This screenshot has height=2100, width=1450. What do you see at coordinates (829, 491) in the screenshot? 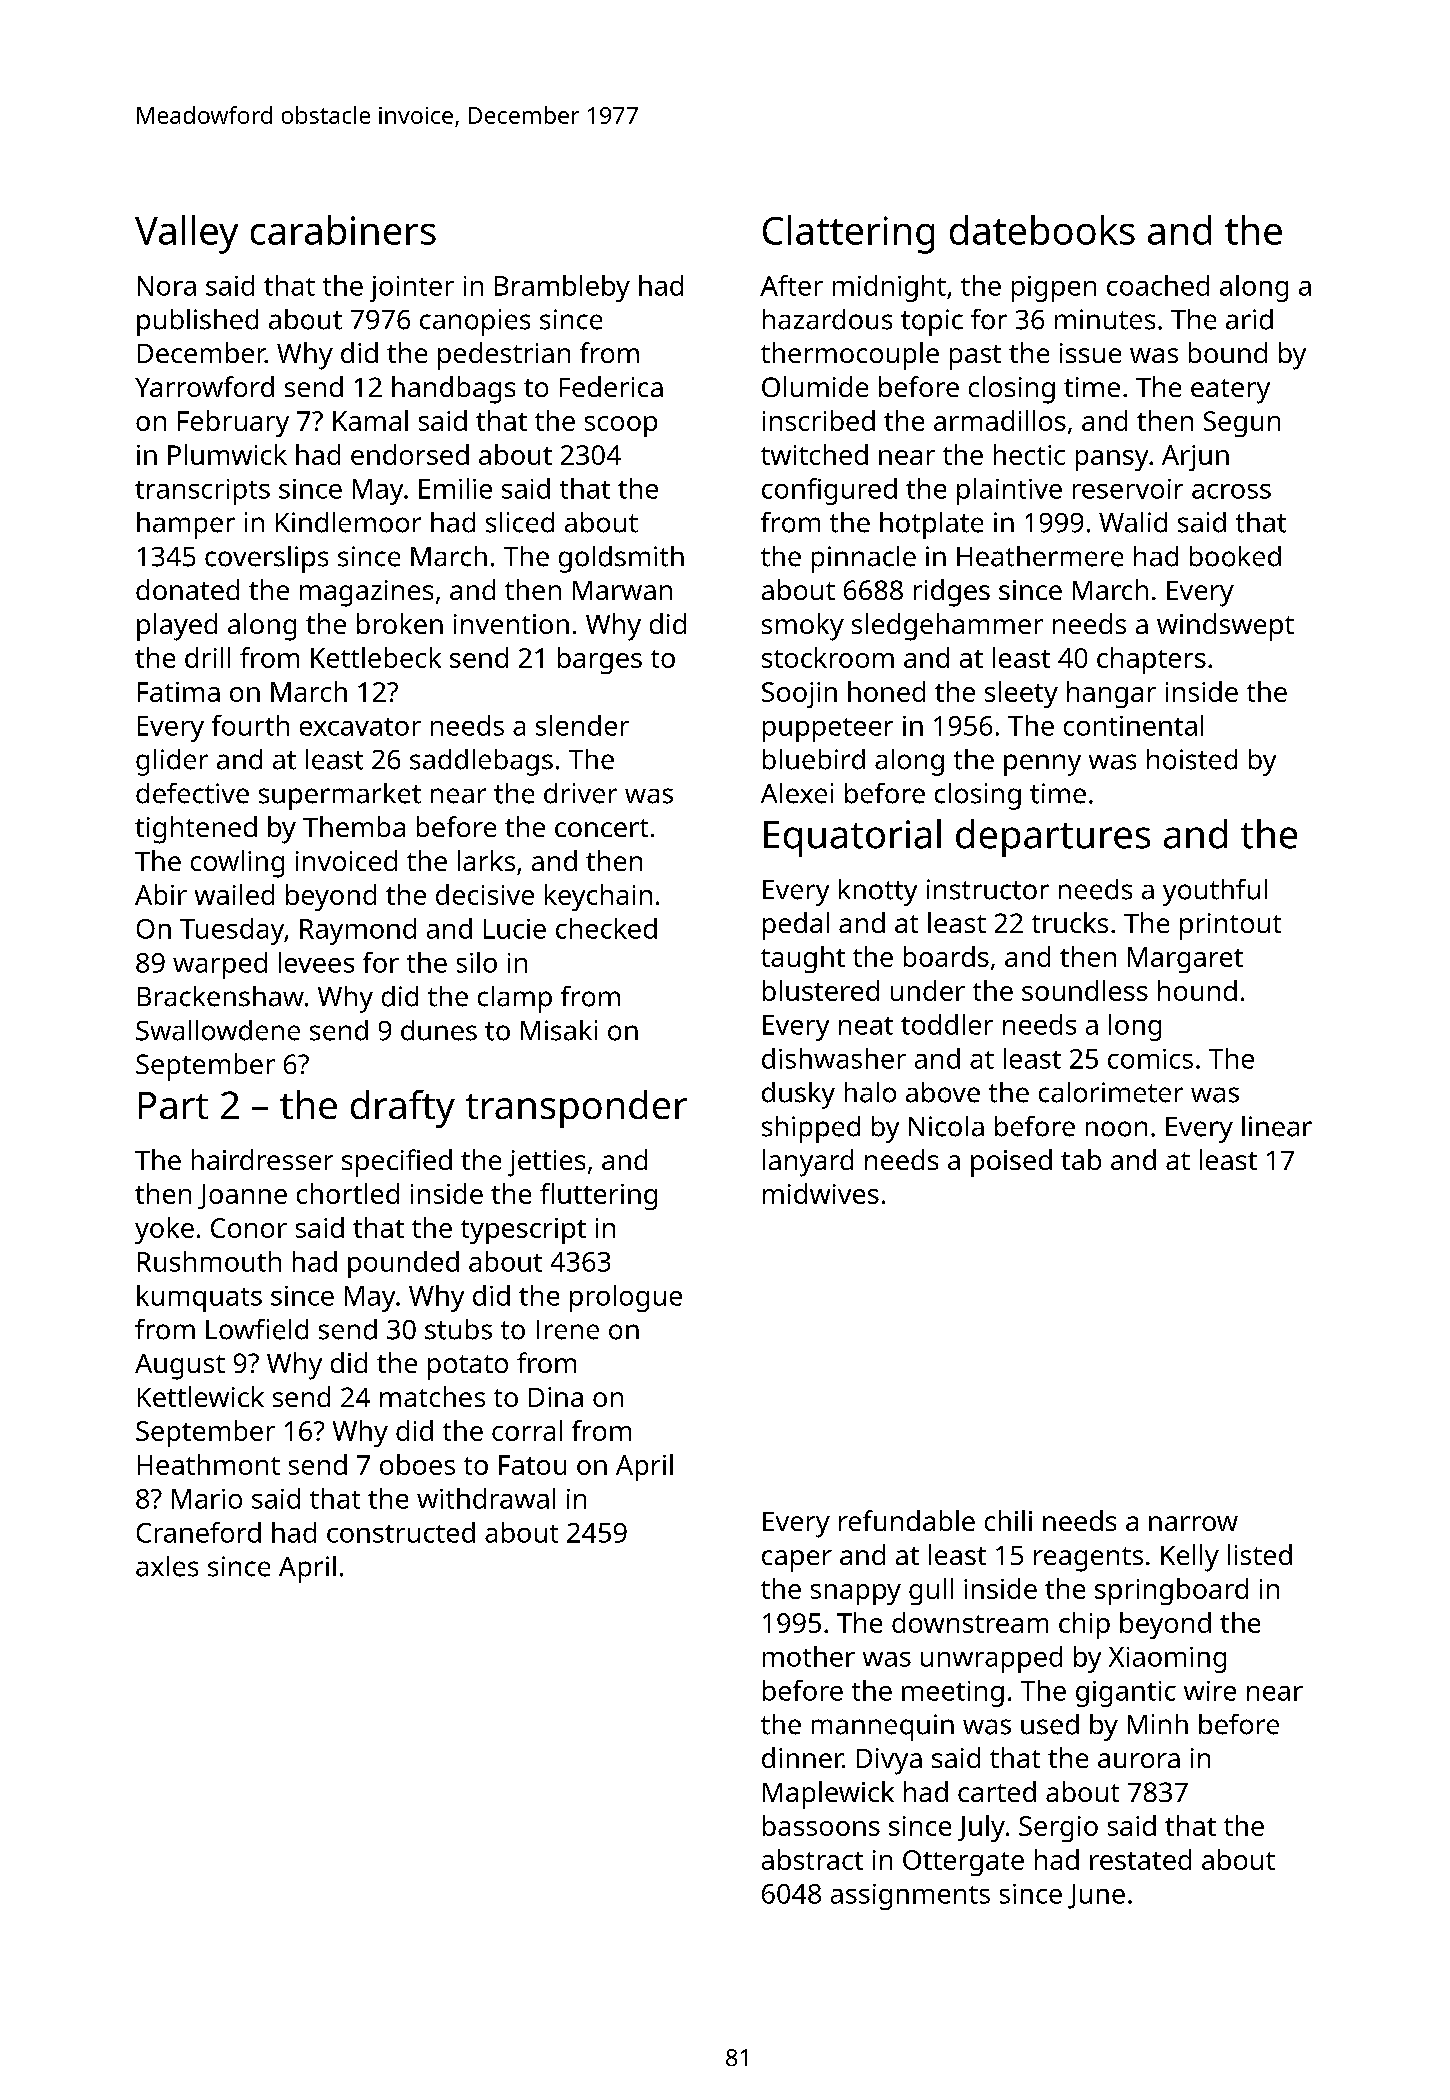
I see `configured` at bounding box center [829, 491].
